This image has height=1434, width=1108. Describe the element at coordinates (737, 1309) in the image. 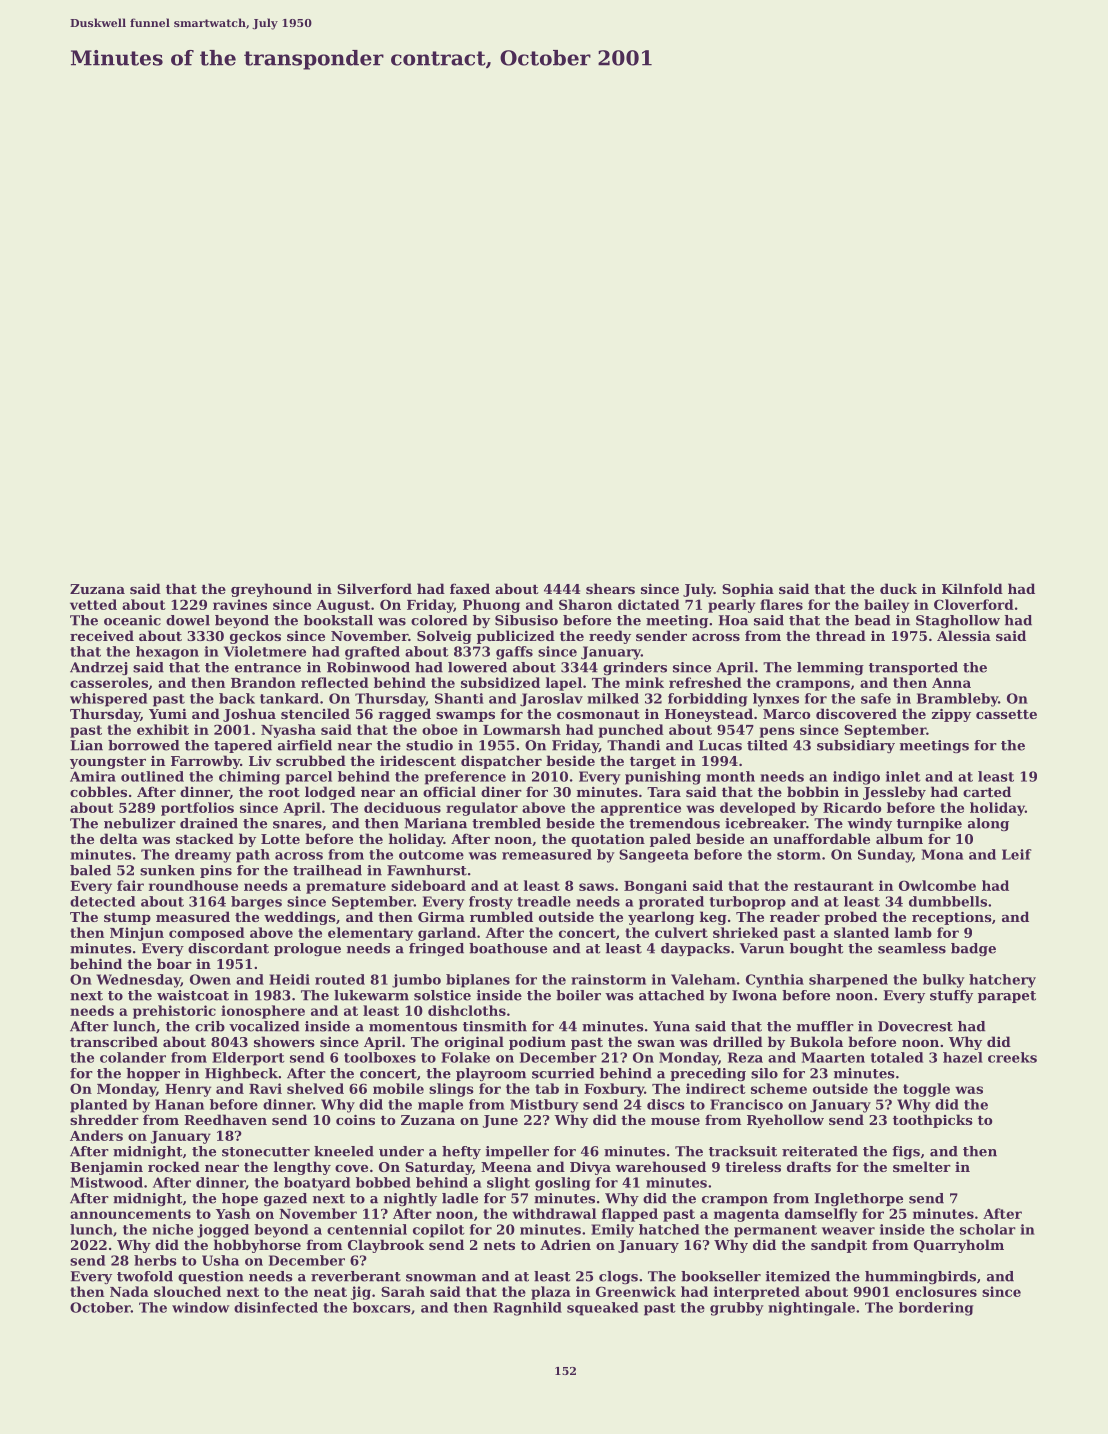

I see `grubby` at that location.
